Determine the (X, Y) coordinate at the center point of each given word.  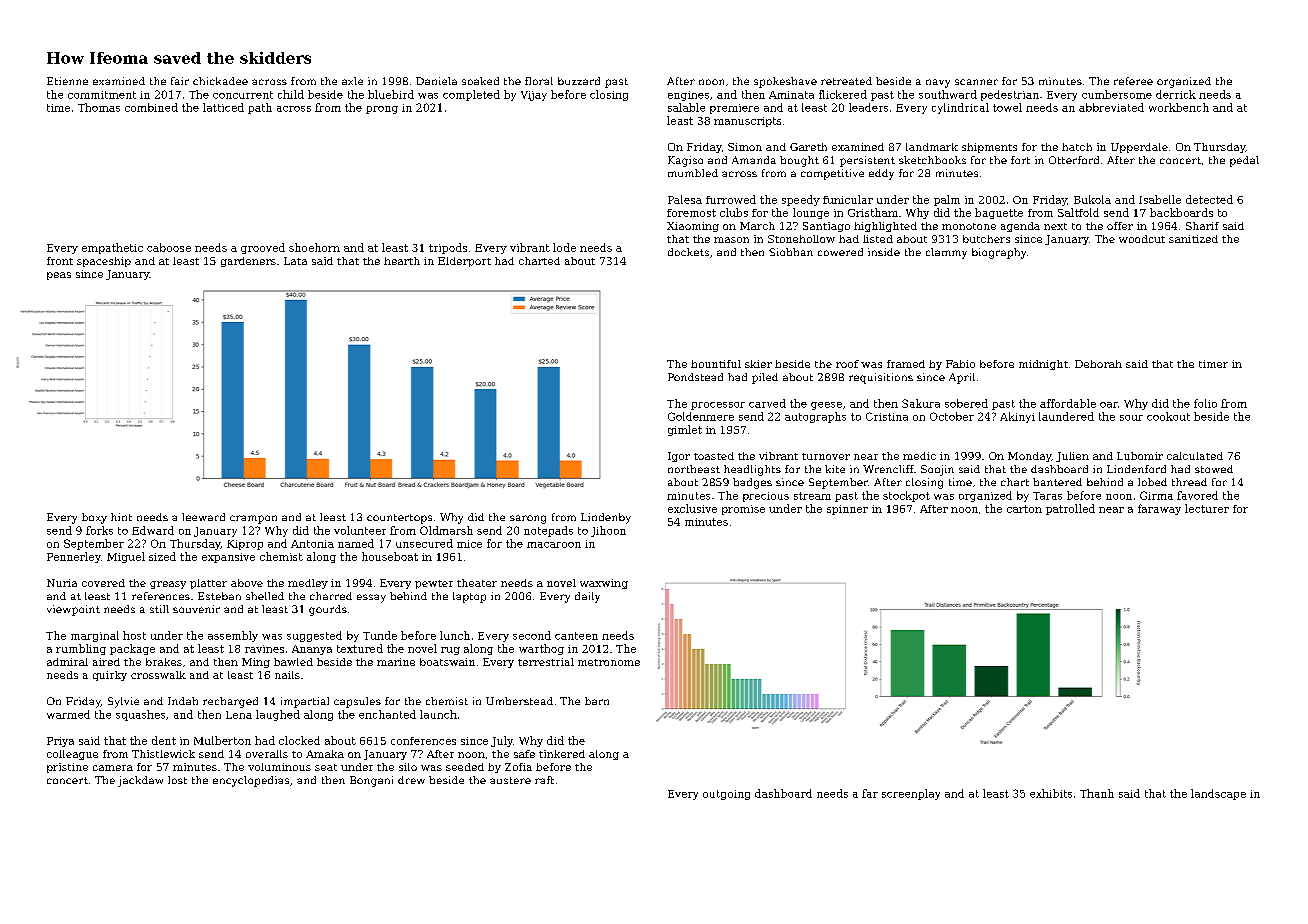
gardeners (248, 262)
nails (287, 675)
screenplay (911, 794)
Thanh (1097, 793)
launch (438, 714)
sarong (528, 519)
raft (544, 780)
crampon (253, 519)
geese (826, 406)
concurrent (243, 95)
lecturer (1207, 508)
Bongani (371, 781)
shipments (989, 148)
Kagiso (685, 161)
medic (919, 456)
